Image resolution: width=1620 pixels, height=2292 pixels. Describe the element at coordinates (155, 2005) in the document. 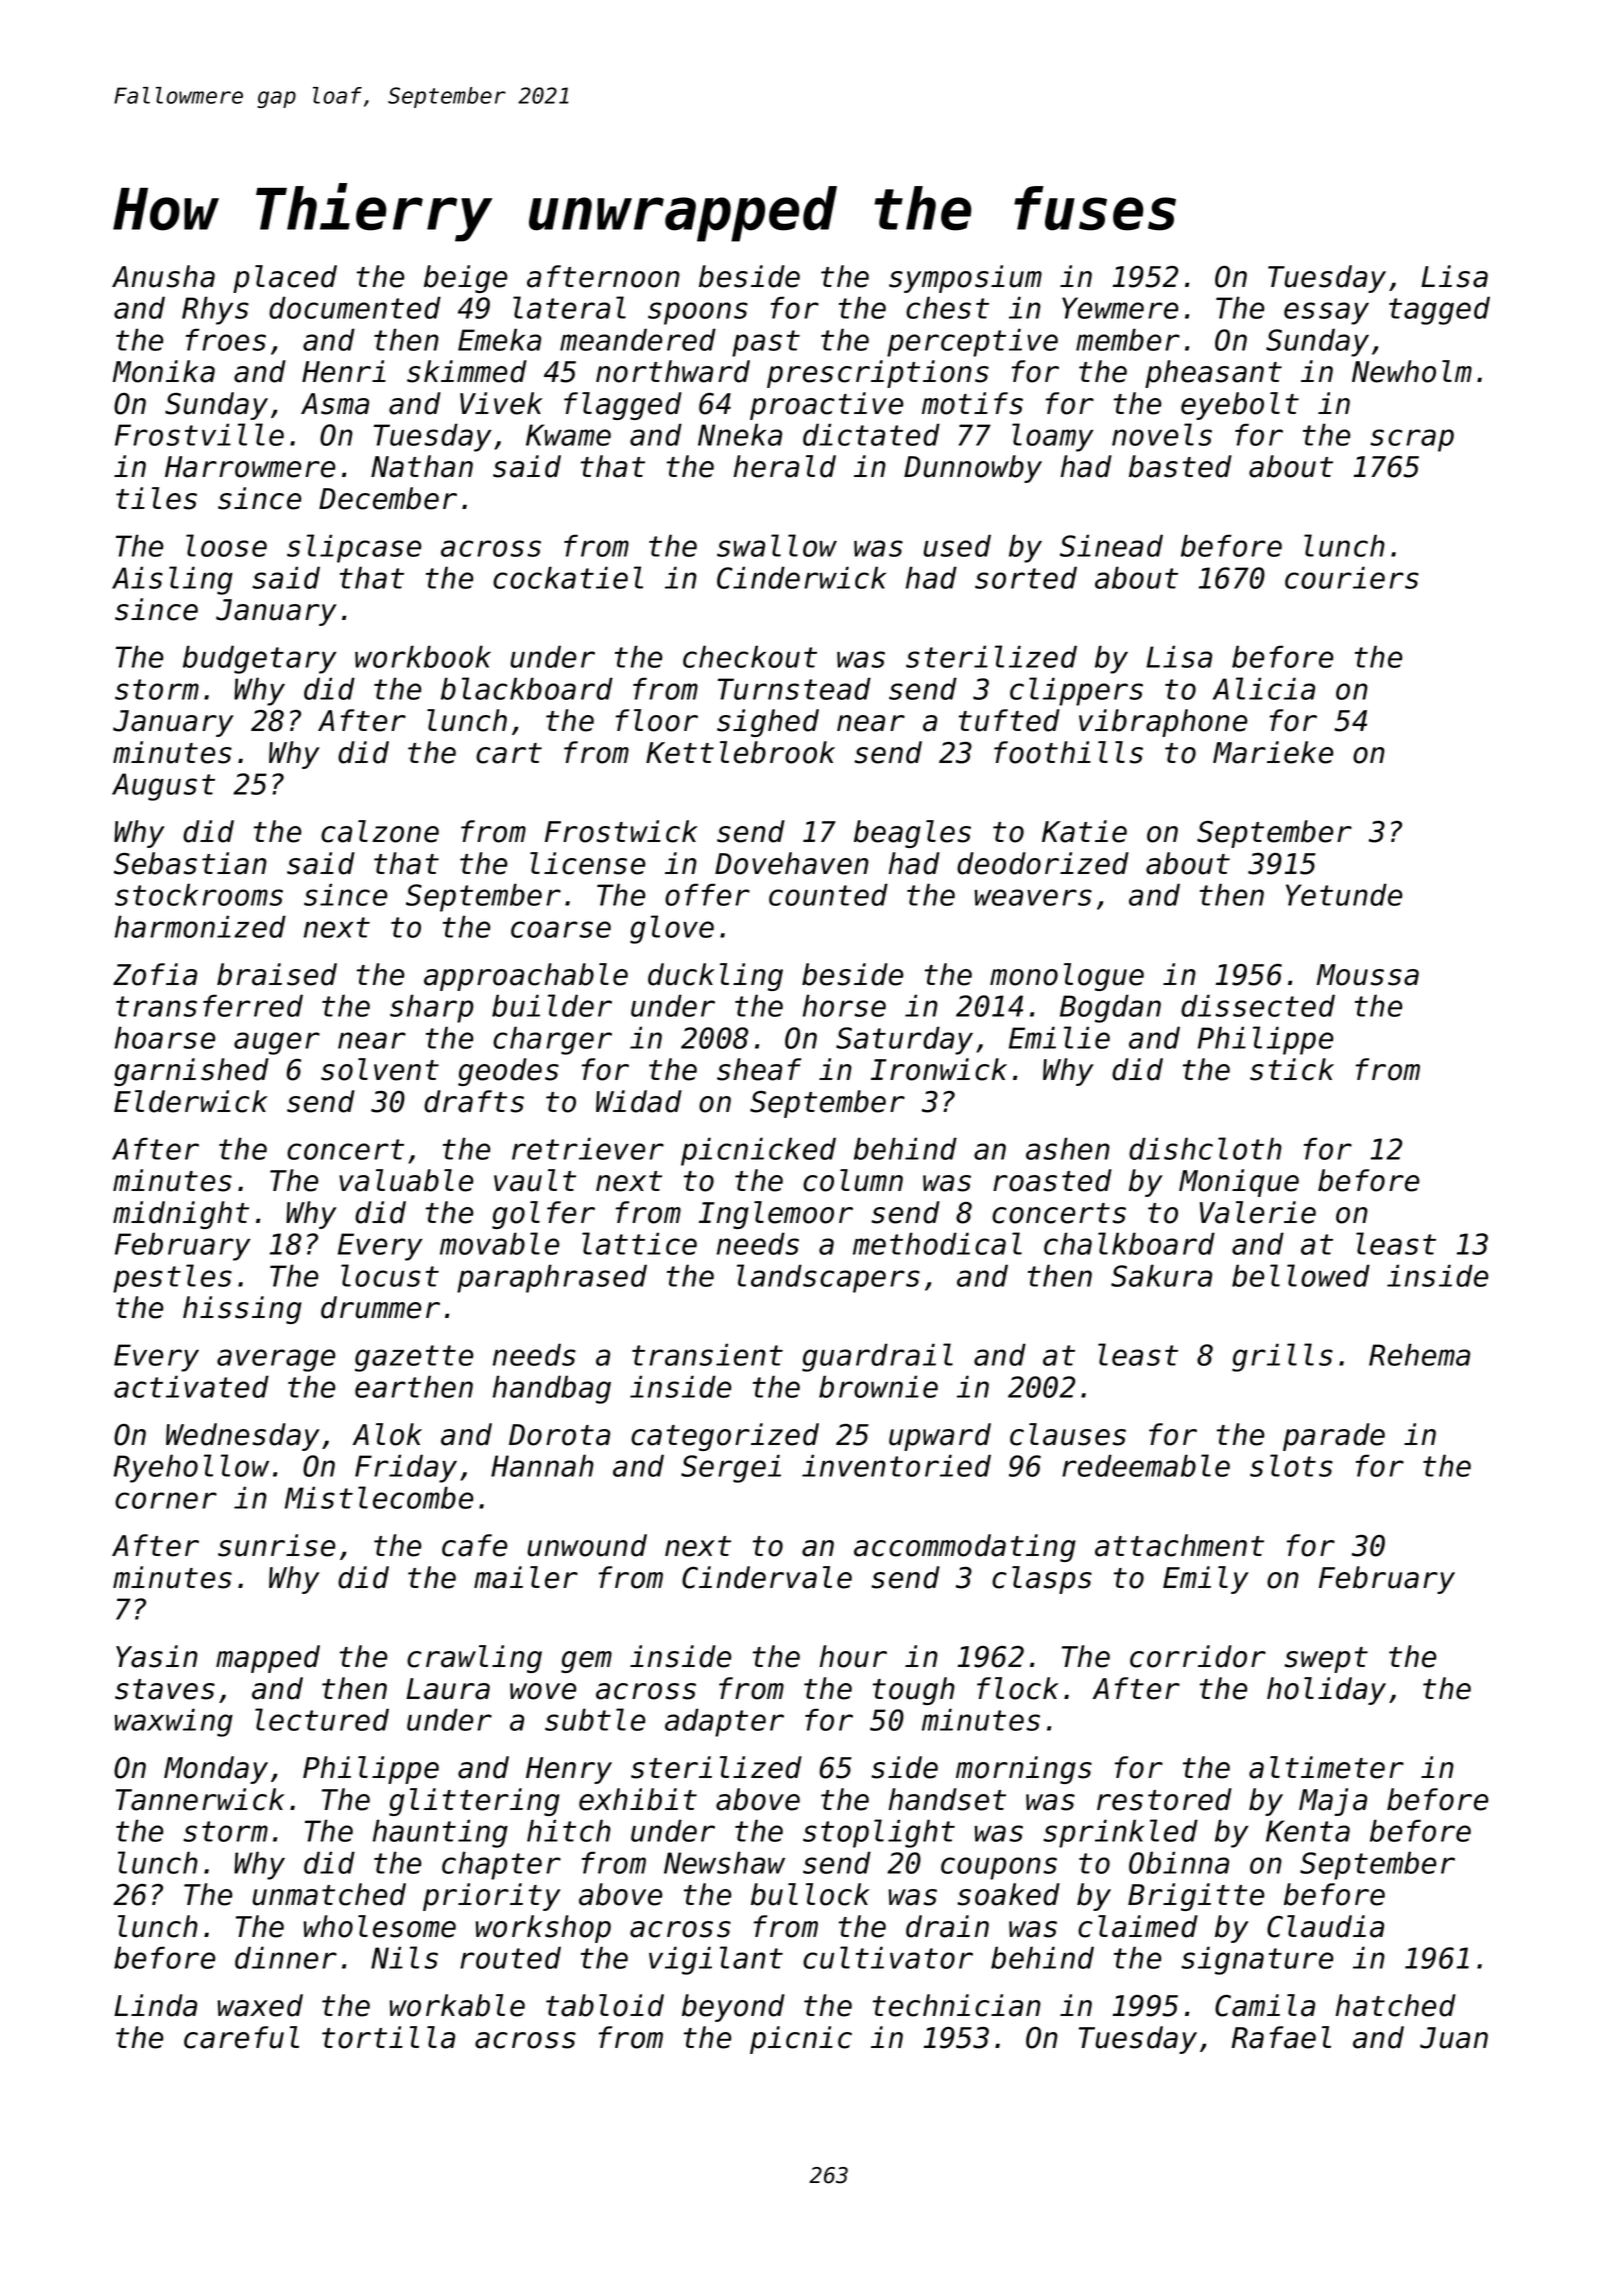

I see `Linda` at that location.
